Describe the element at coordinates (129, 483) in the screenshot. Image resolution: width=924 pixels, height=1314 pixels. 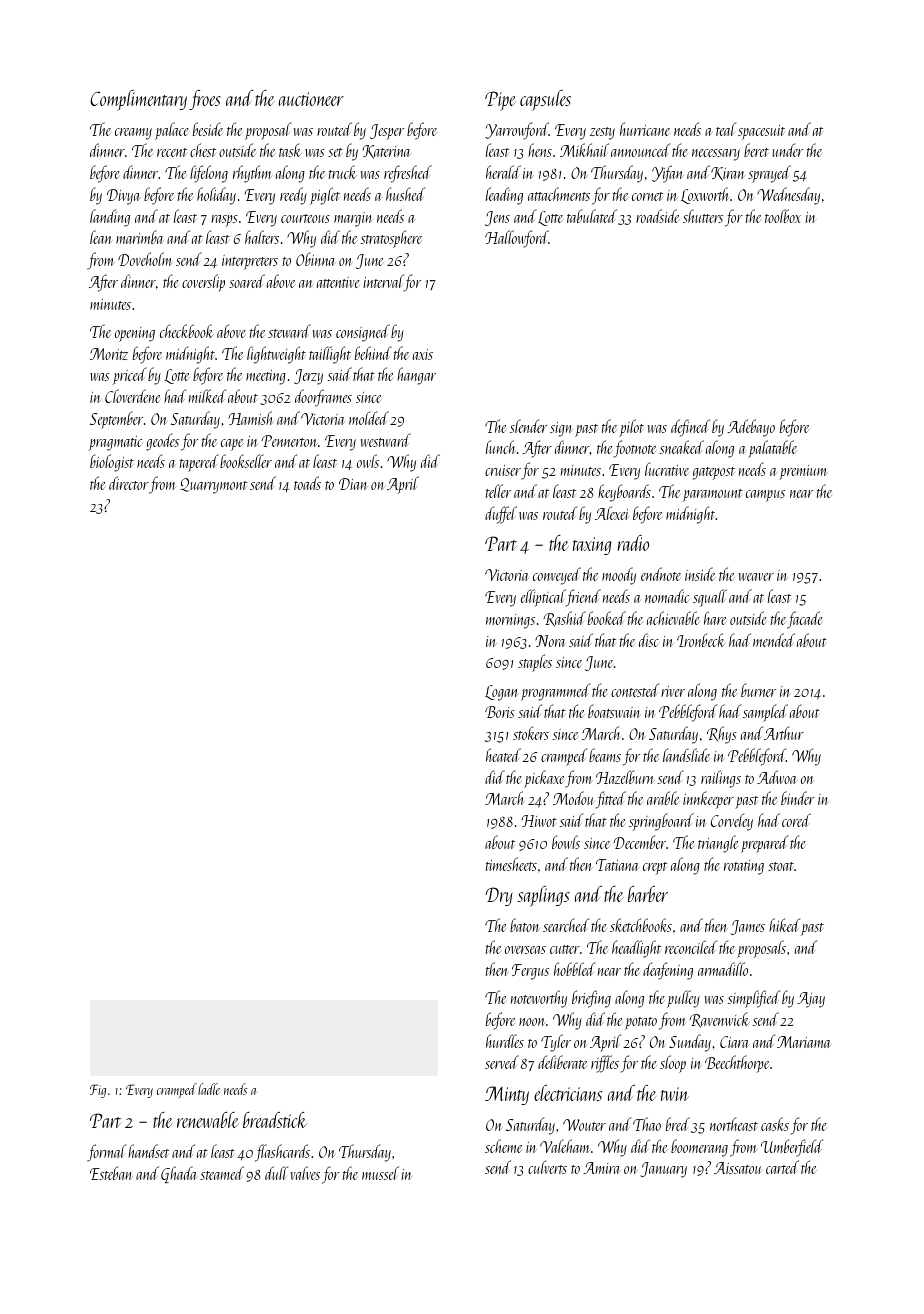
I see `director` at that location.
